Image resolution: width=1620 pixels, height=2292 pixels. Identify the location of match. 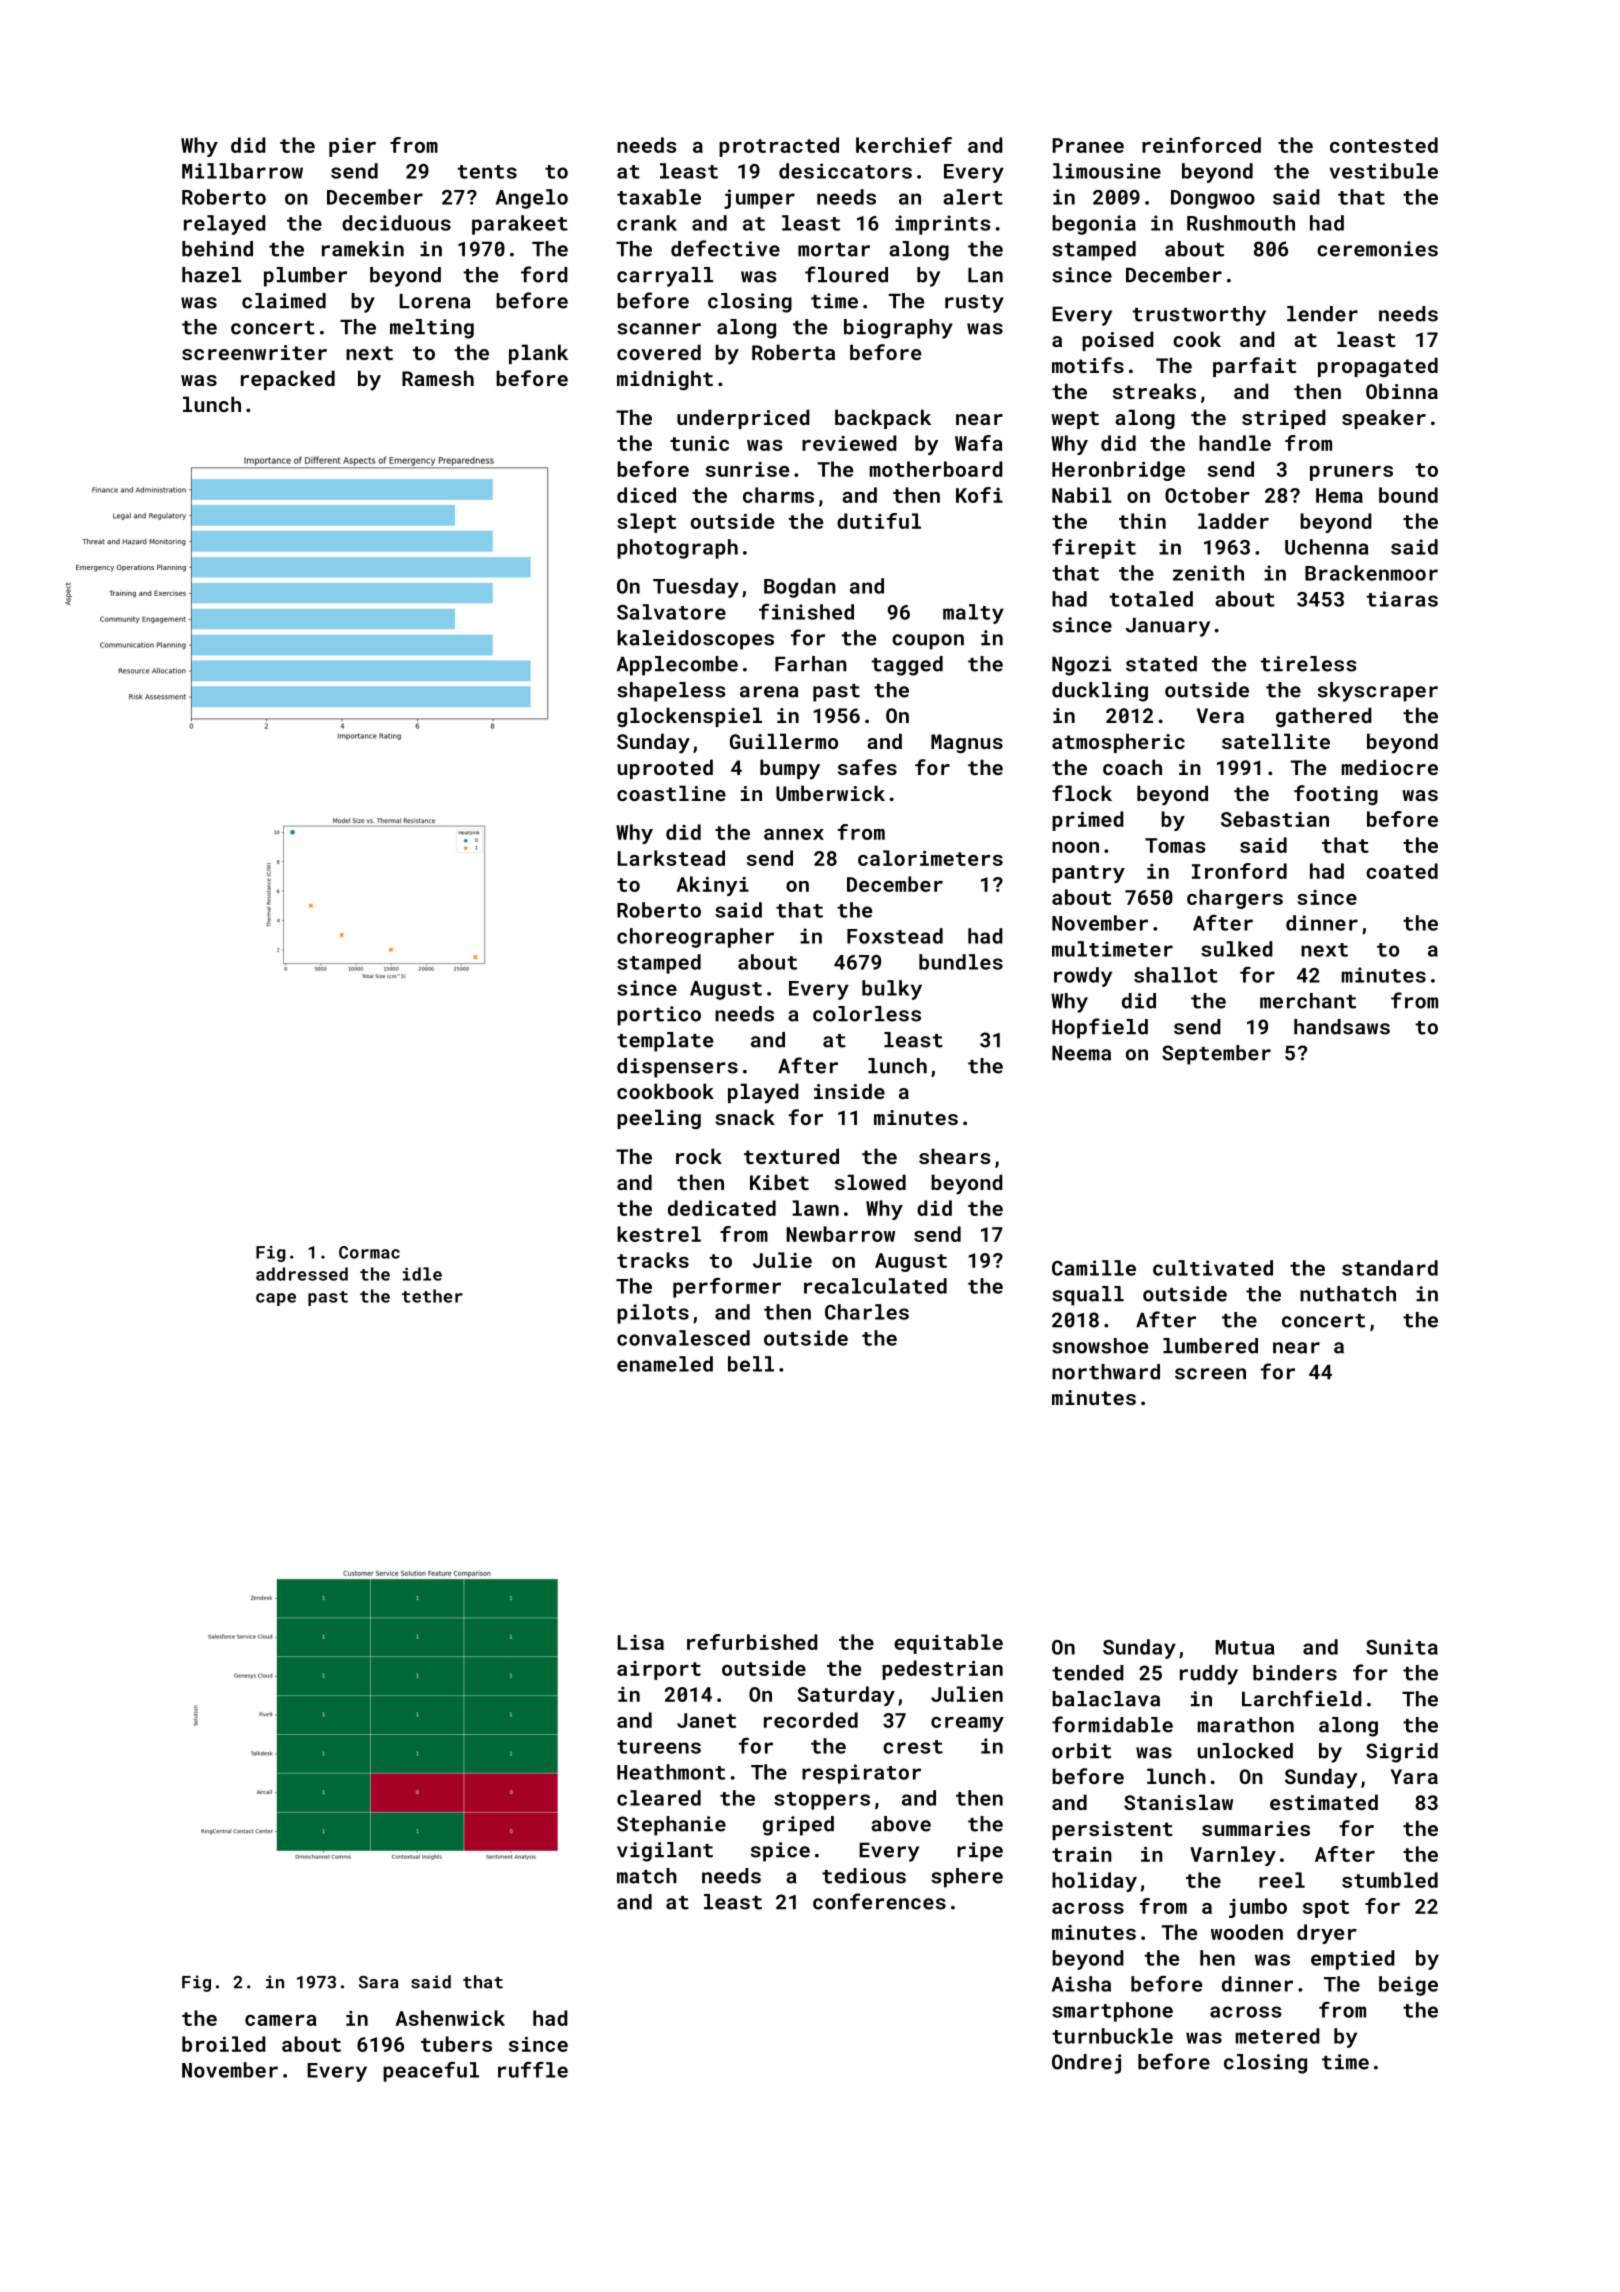
(647, 1876).
